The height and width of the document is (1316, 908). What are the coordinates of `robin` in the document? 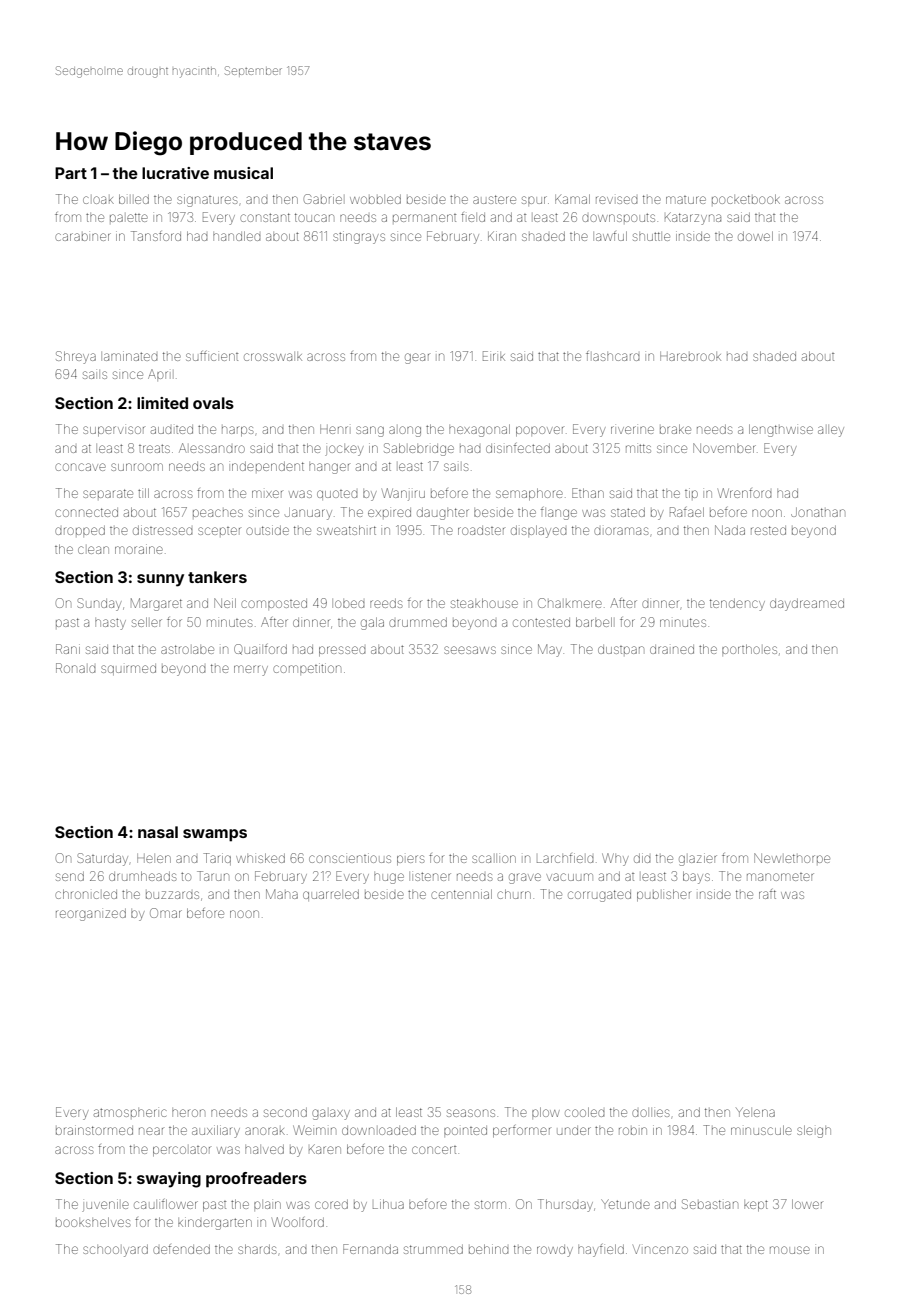 It's located at (633, 1131).
